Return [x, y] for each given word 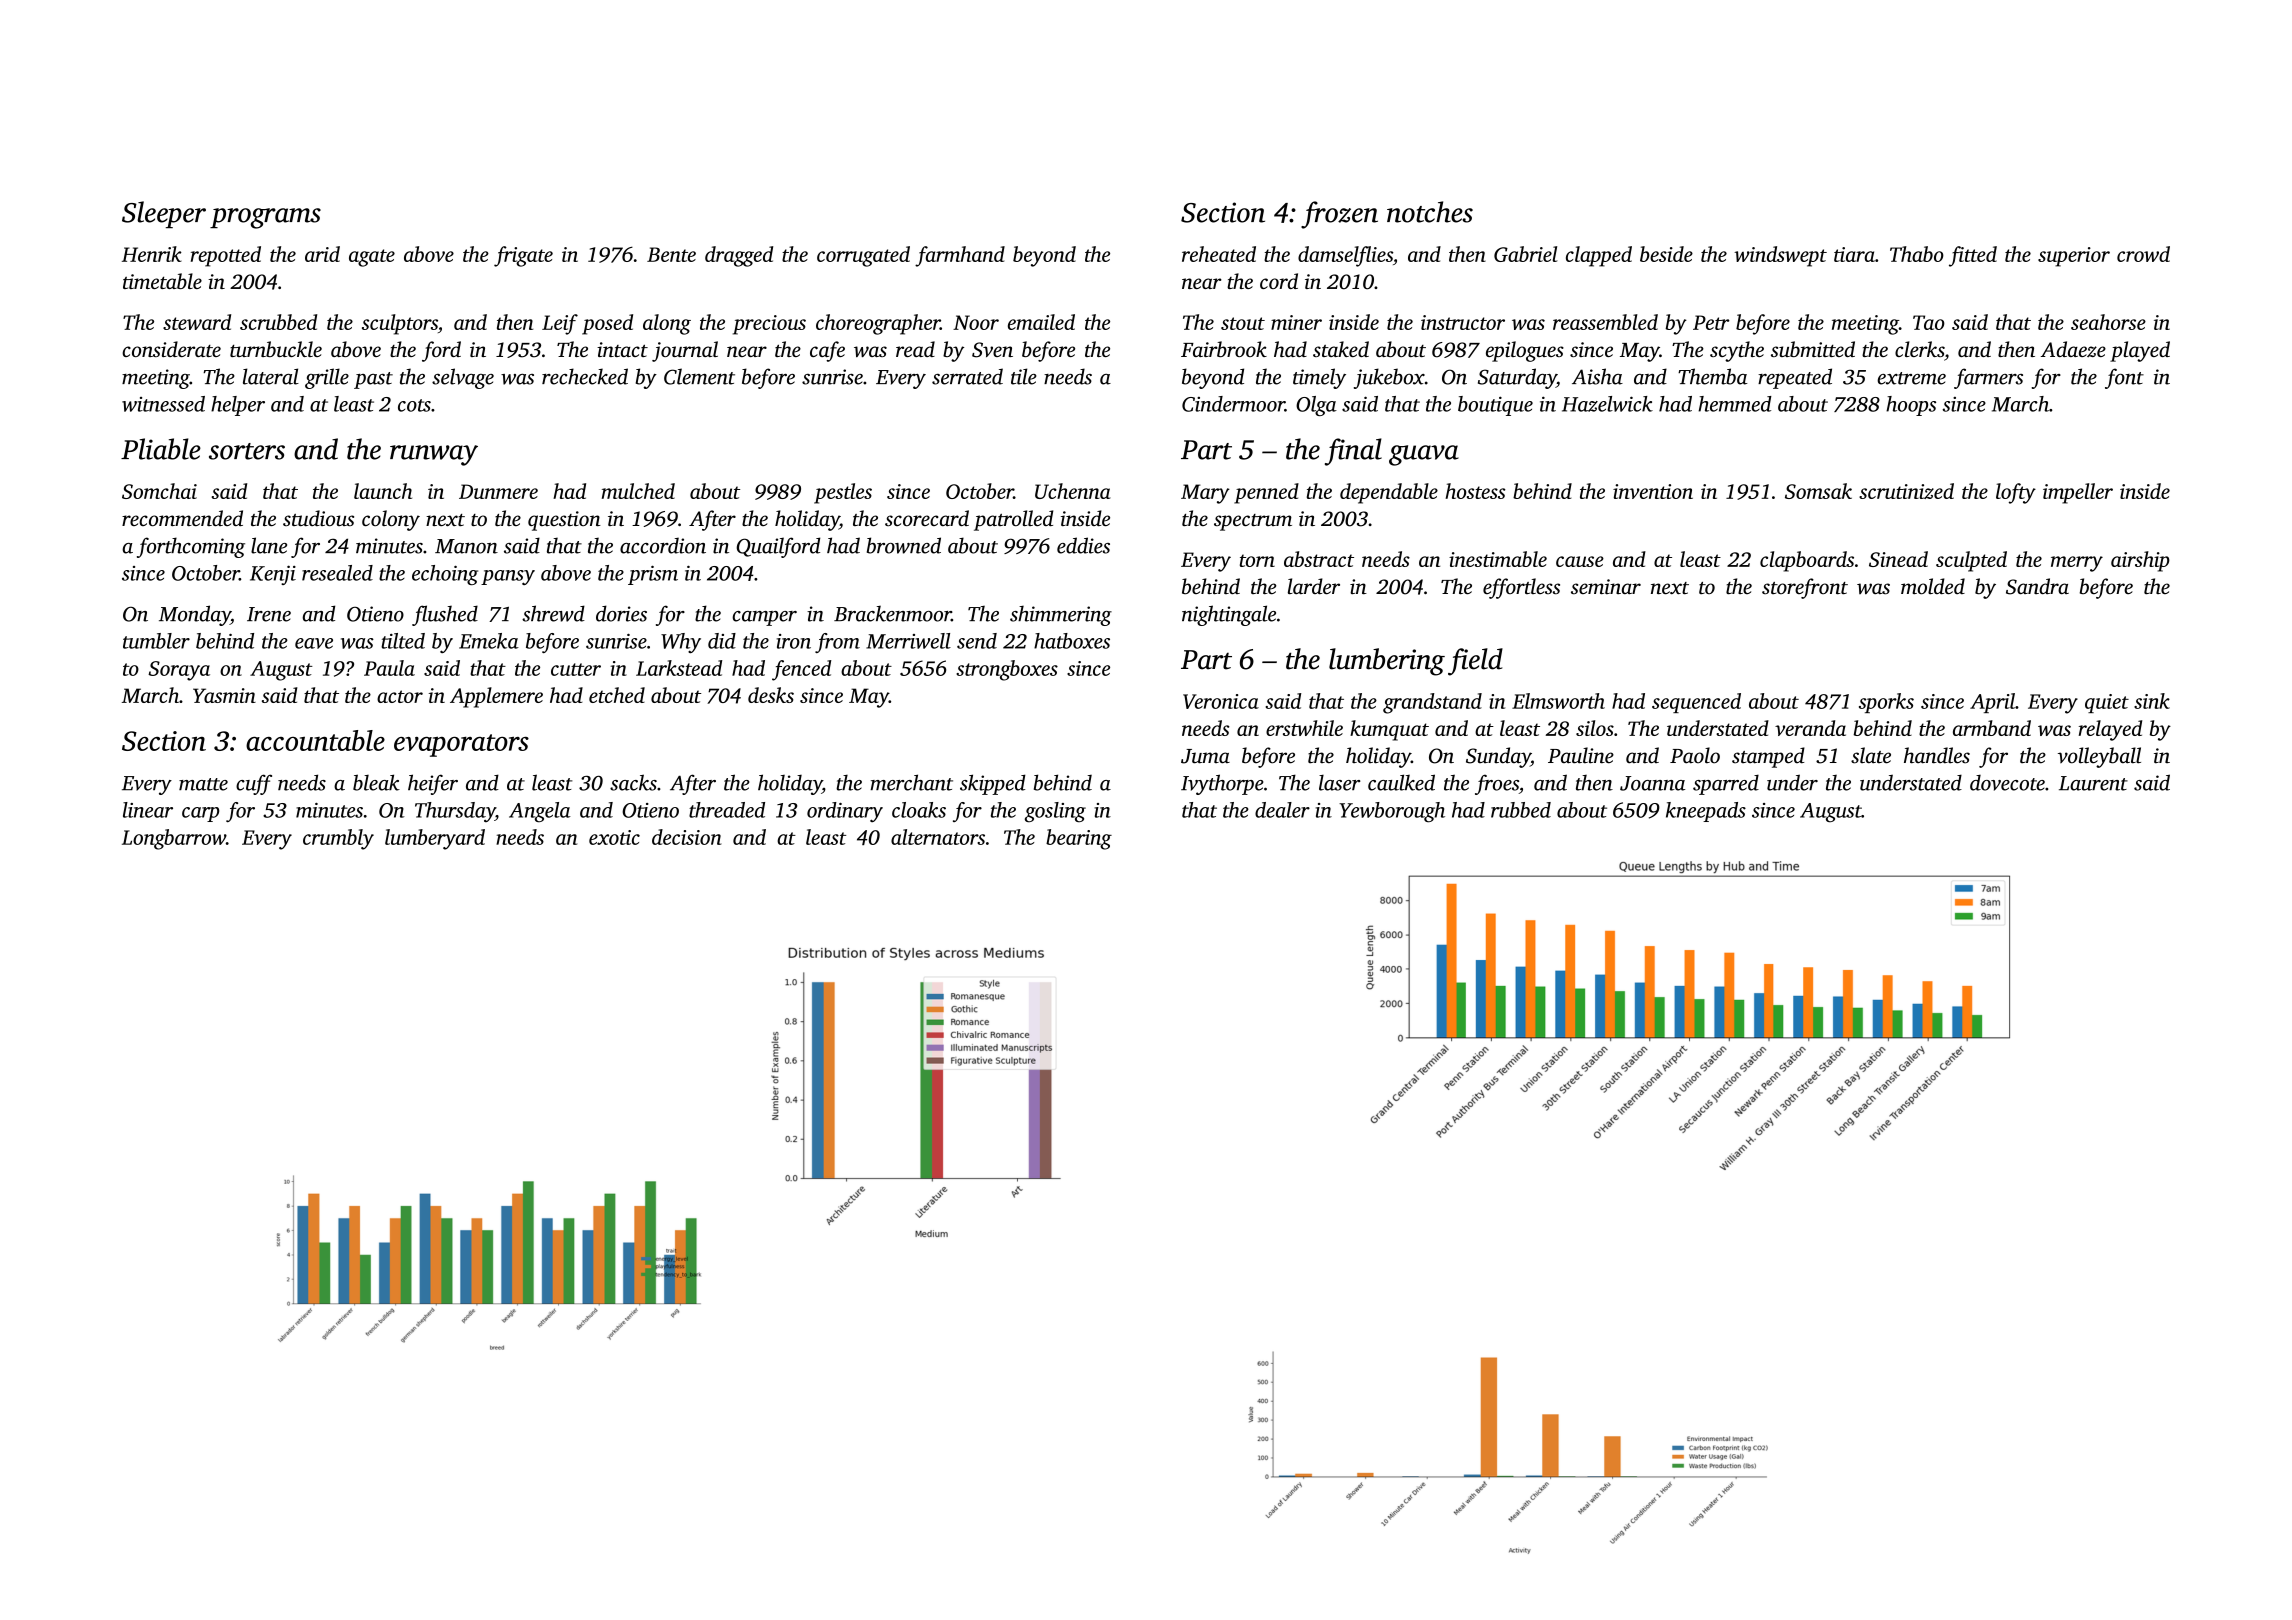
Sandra [2037, 586]
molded [1933, 586]
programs [265, 218]
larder [1314, 586]
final [1353, 452]
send [977, 641]
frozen [1339, 215]
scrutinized [1906, 491]
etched [617, 695]
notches [1430, 212]
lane [269, 545]
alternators [938, 837]
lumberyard [435, 839]
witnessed [163, 404]
